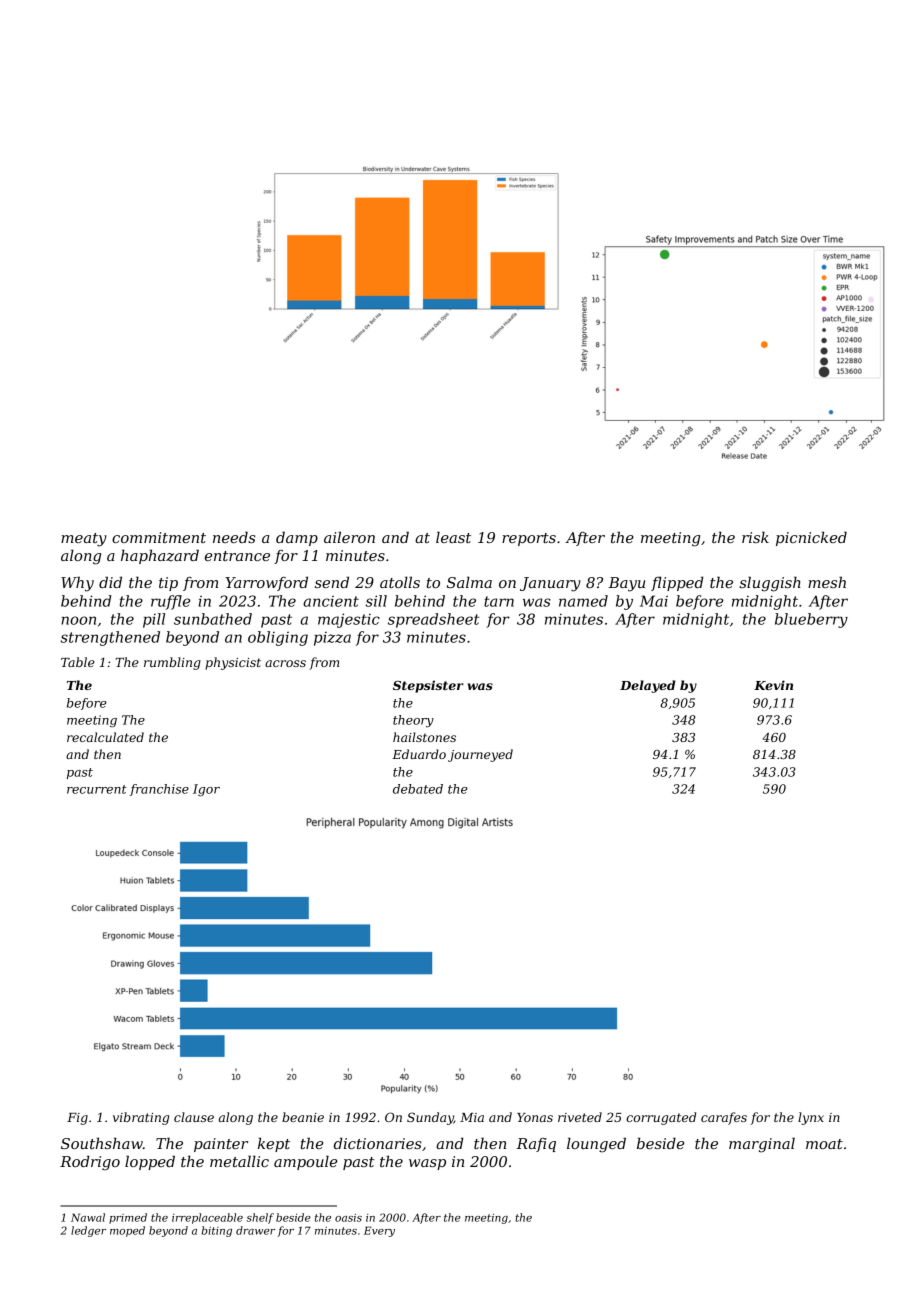 This screenshot has width=908, height=1316. I want to click on carafes, so click(724, 1118).
